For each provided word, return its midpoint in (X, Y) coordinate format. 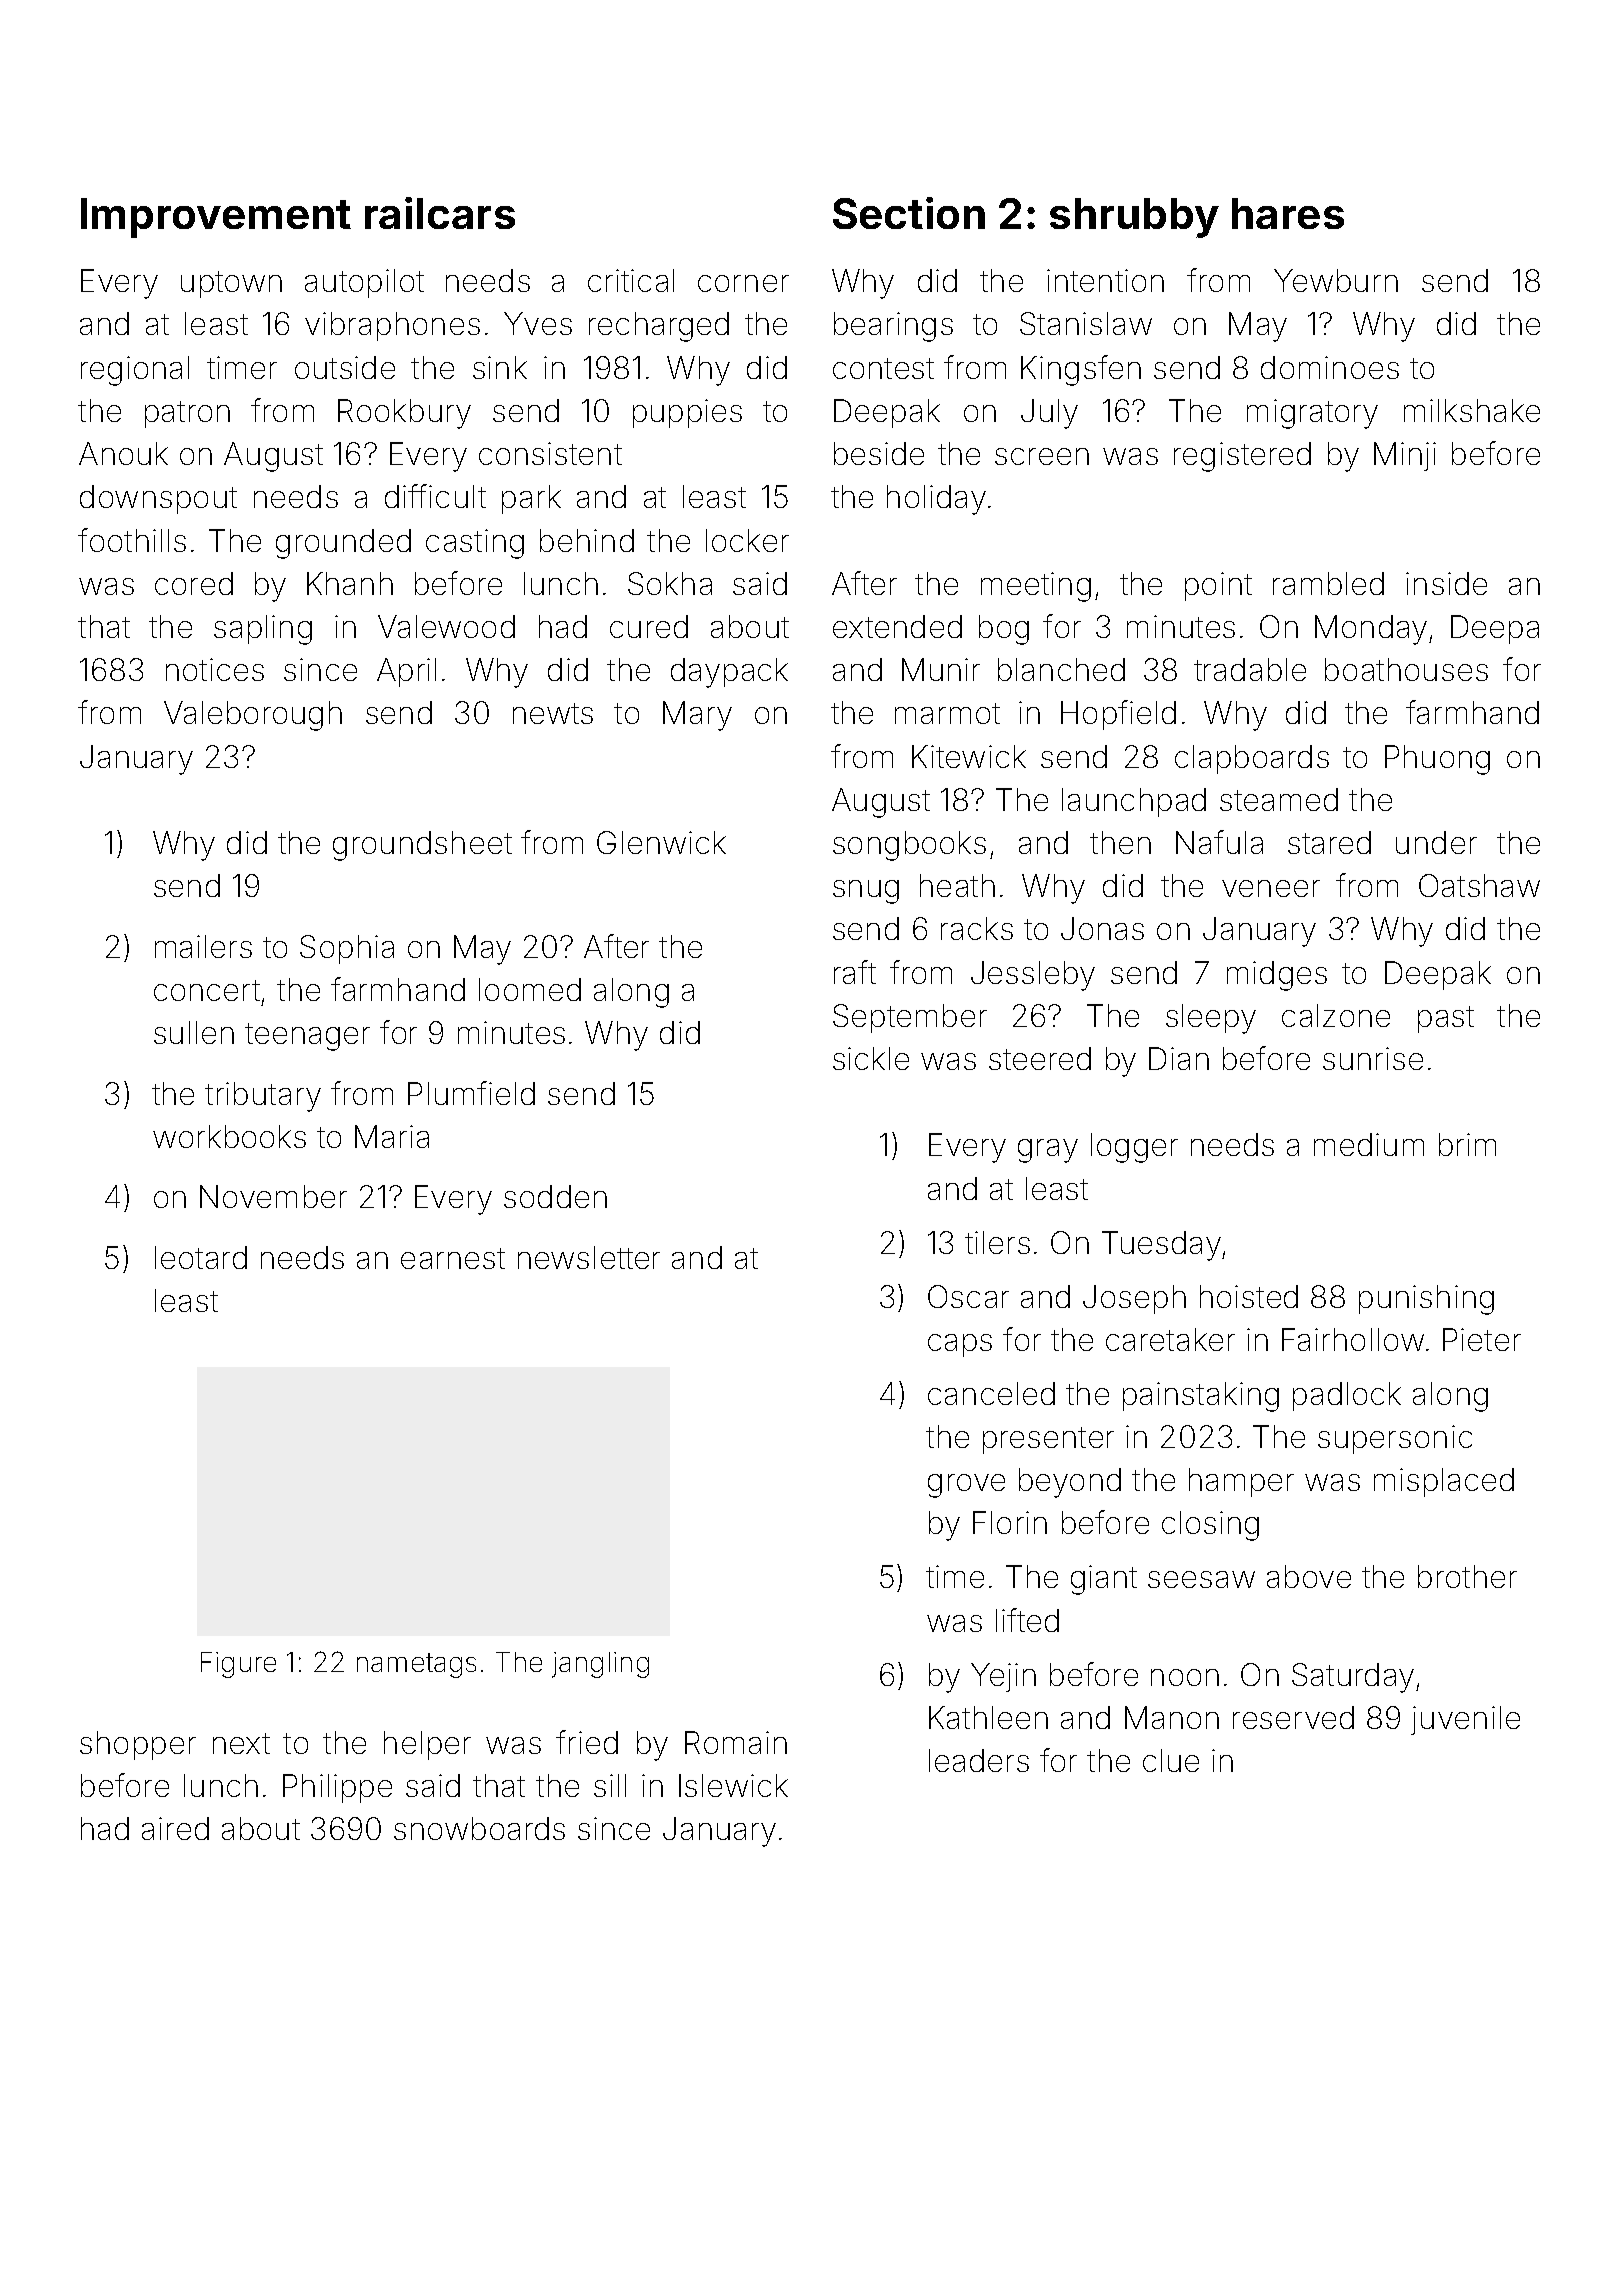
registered (1242, 457)
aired (175, 1828)
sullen (194, 1032)
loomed (530, 989)
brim (1467, 1144)
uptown (231, 284)
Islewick (733, 1785)
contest (883, 368)
